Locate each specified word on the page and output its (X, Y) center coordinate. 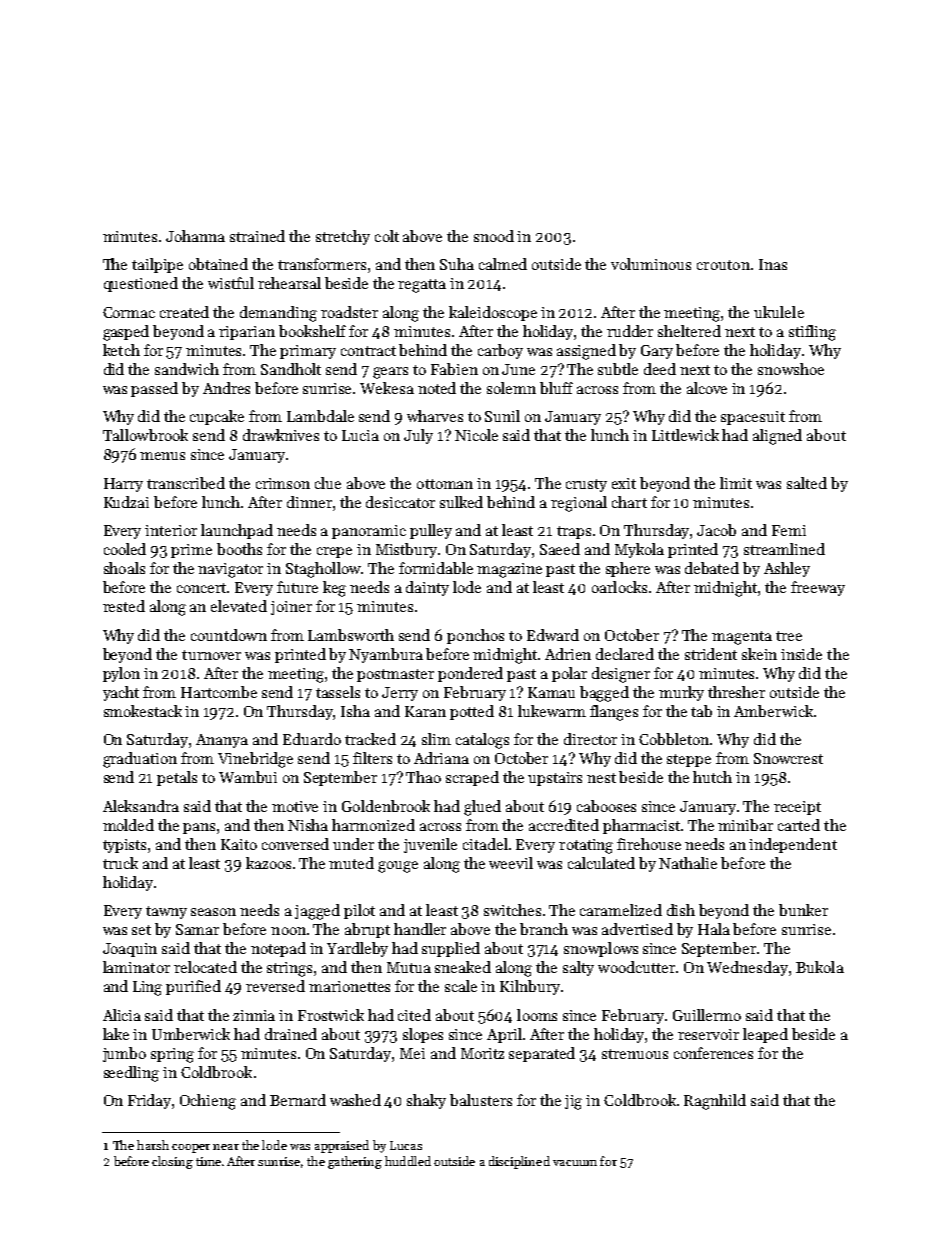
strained (257, 236)
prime (191, 551)
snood (494, 236)
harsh (153, 1145)
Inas (773, 264)
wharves (435, 416)
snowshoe (791, 369)
